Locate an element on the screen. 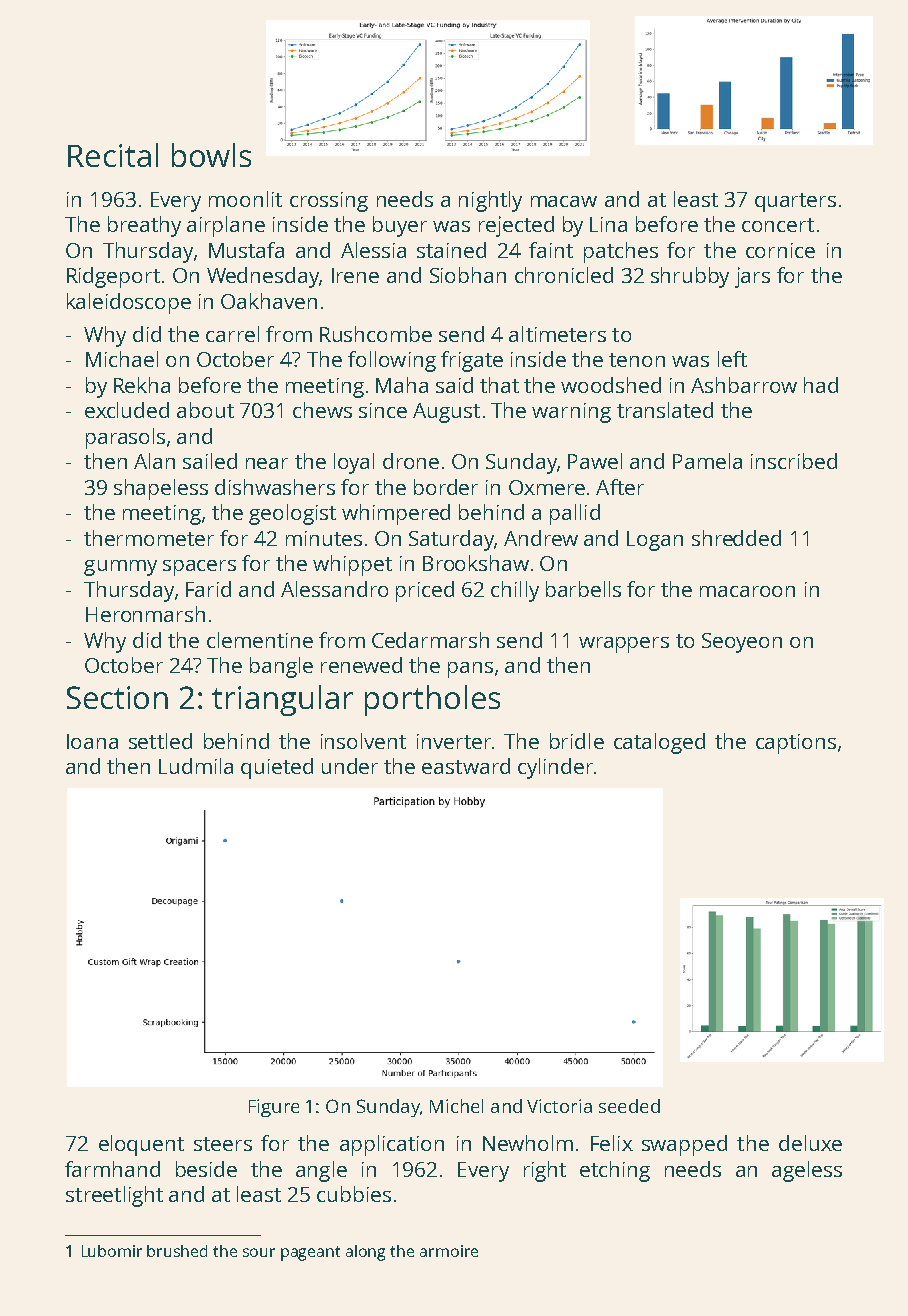  streetlight is located at coordinates (114, 1196).
